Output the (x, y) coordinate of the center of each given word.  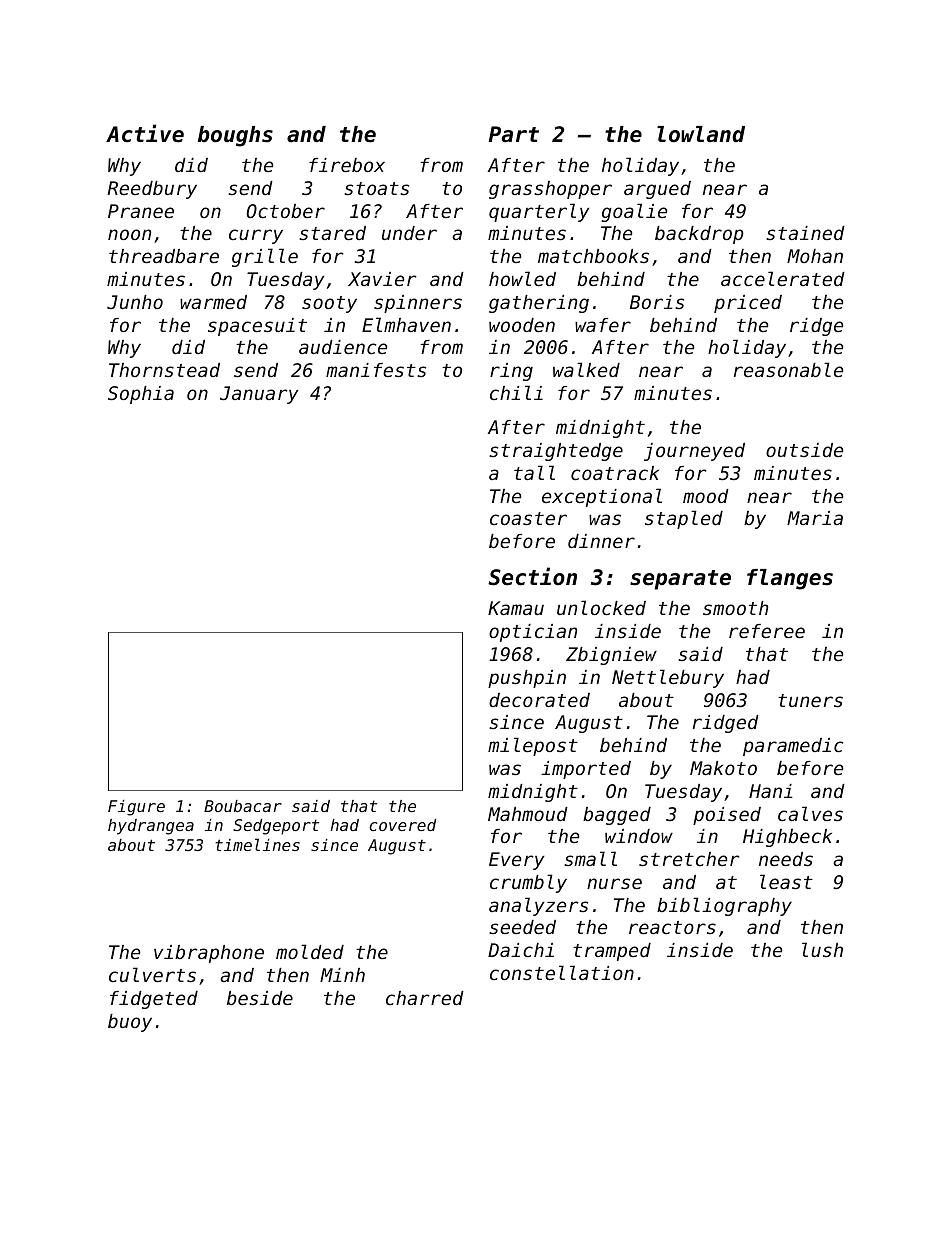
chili (516, 392)
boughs (235, 136)
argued (657, 190)
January (259, 395)
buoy (130, 1023)
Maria (815, 518)
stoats (376, 188)
